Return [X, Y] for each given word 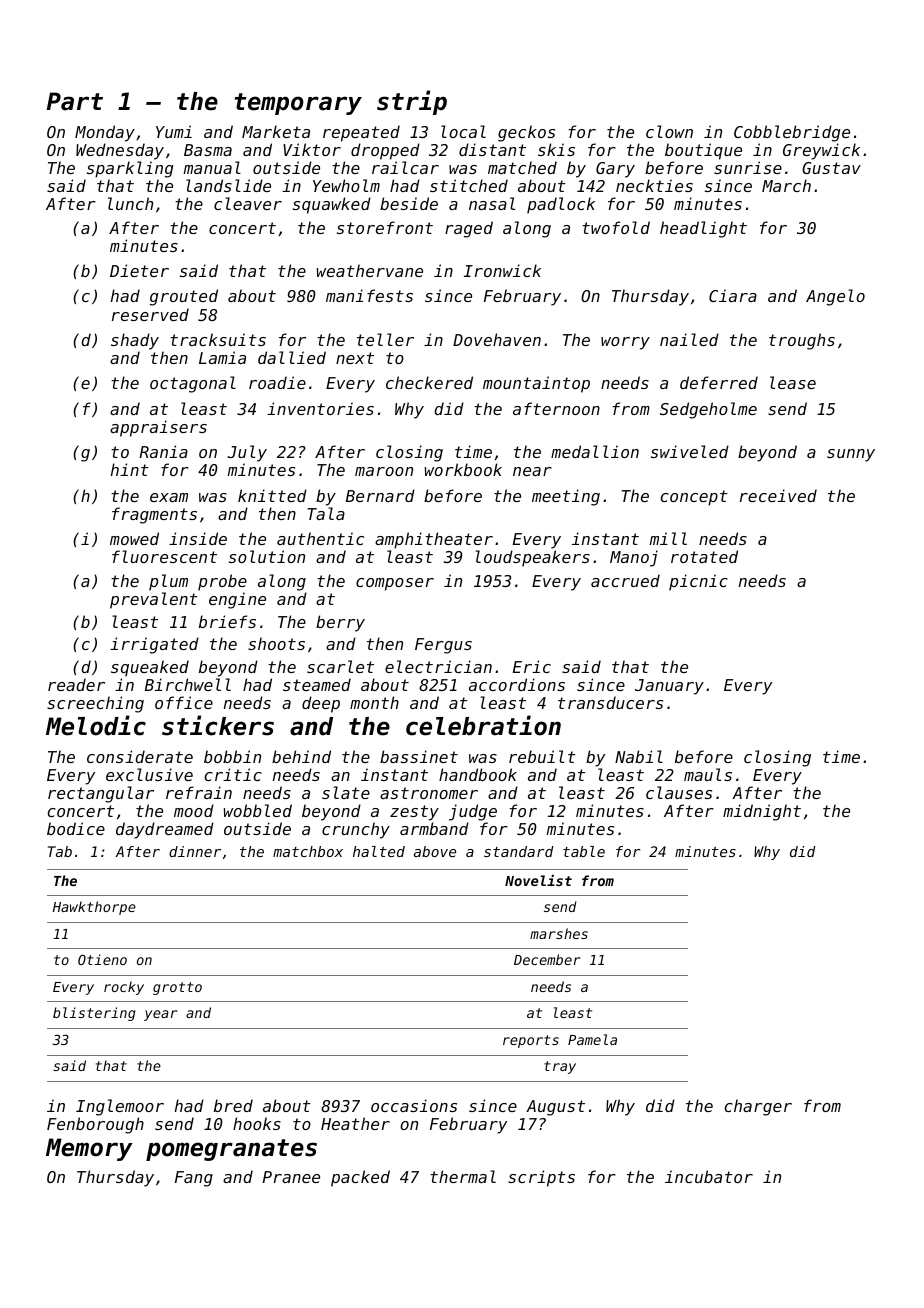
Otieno [102, 959]
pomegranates [231, 1150]
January [669, 687]
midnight [762, 812]
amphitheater [434, 540]
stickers [218, 725]
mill [668, 538]
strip [412, 102]
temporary [298, 104]
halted [379, 851]
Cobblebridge [792, 133]
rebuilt [542, 756]
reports [531, 1041]
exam [169, 497]
